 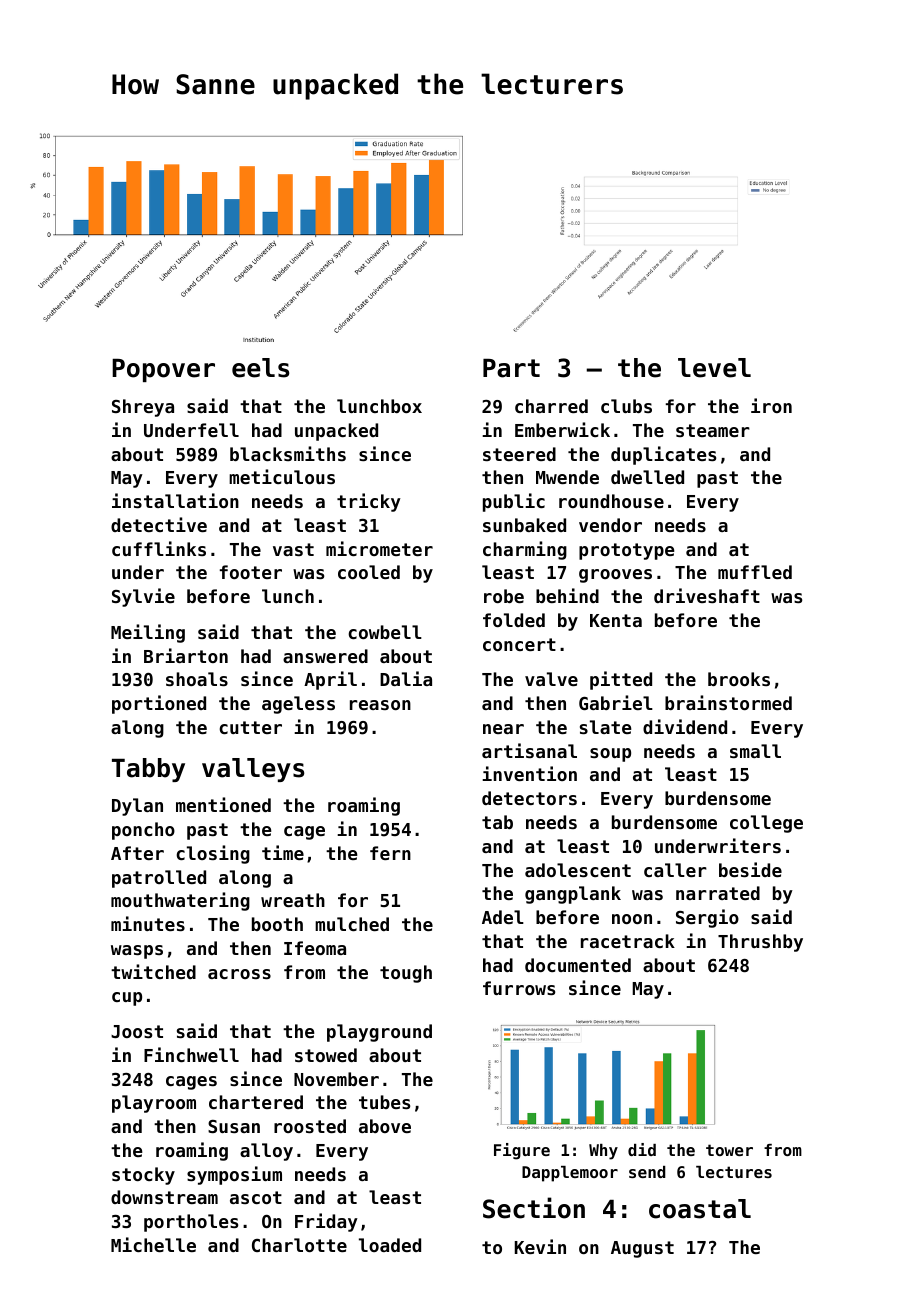 I want to click on prototype, so click(x=626, y=551).
